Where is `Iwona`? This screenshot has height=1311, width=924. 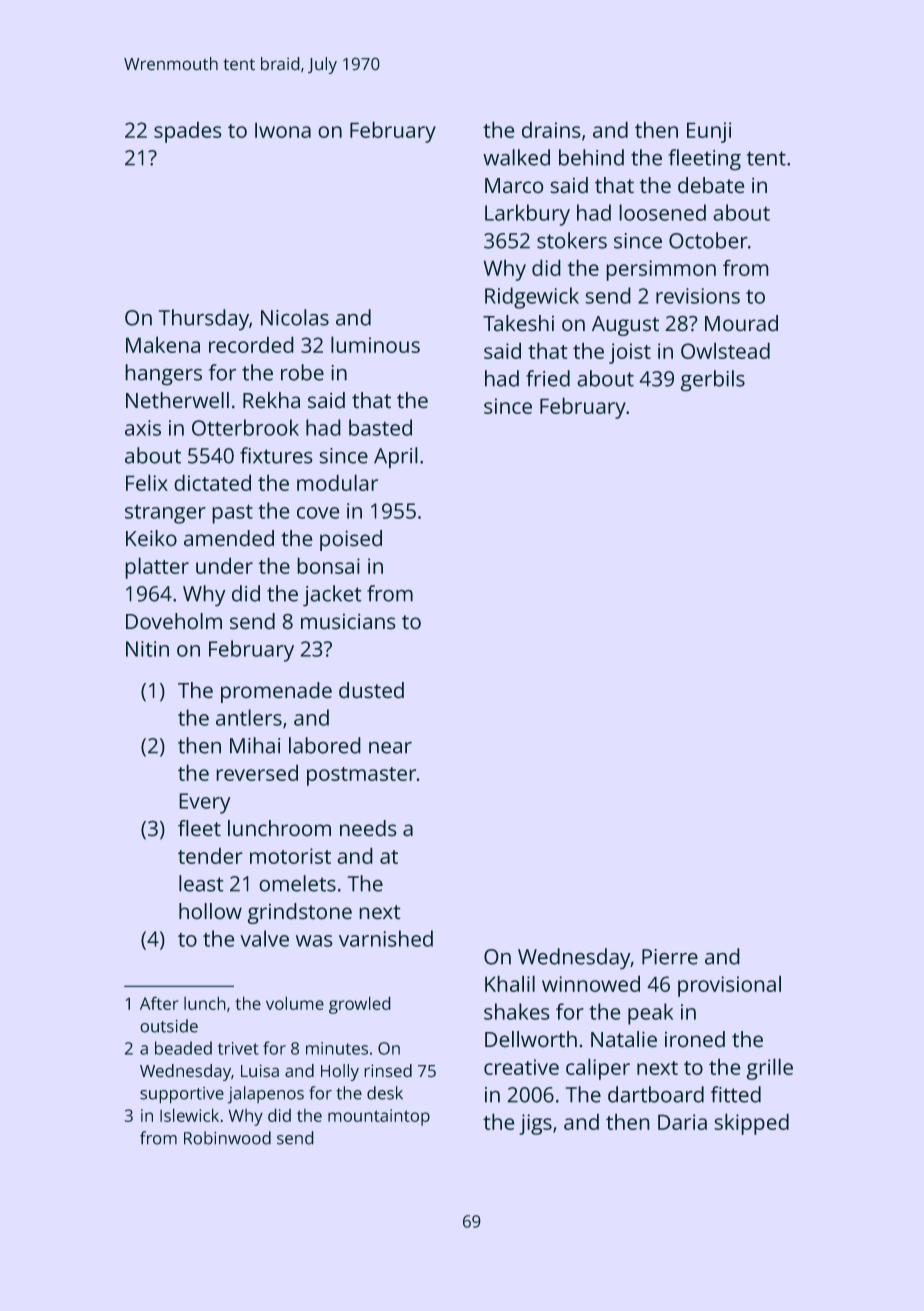
Iwona is located at coordinates (283, 130).
